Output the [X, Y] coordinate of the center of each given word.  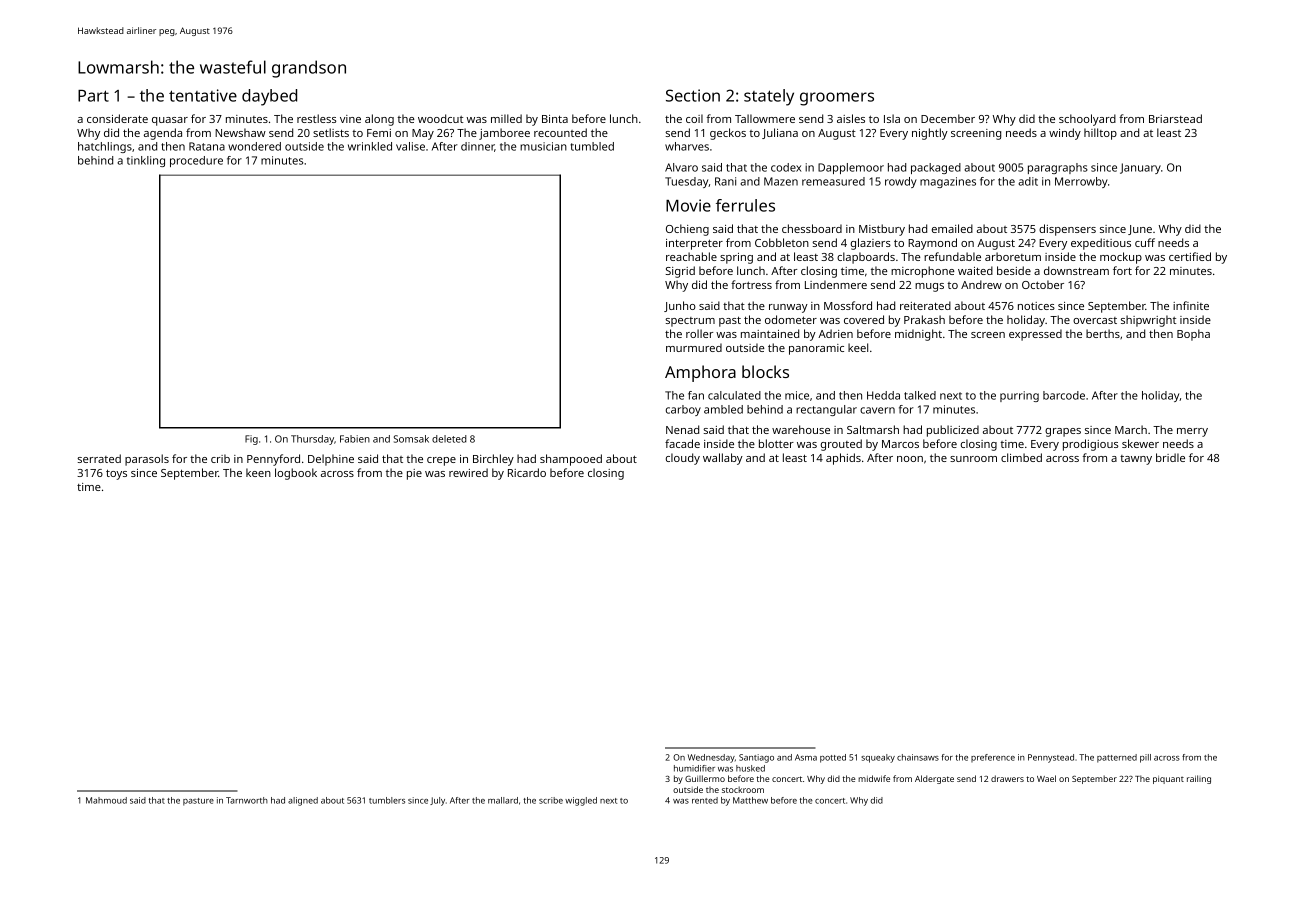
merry [1192, 432]
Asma [806, 757]
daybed [269, 97]
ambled [723, 409]
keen [258, 472]
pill [1145, 758]
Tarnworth [247, 800]
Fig [251, 440]
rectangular [826, 410]
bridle [1170, 457]
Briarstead [1175, 118]
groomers [837, 99]
